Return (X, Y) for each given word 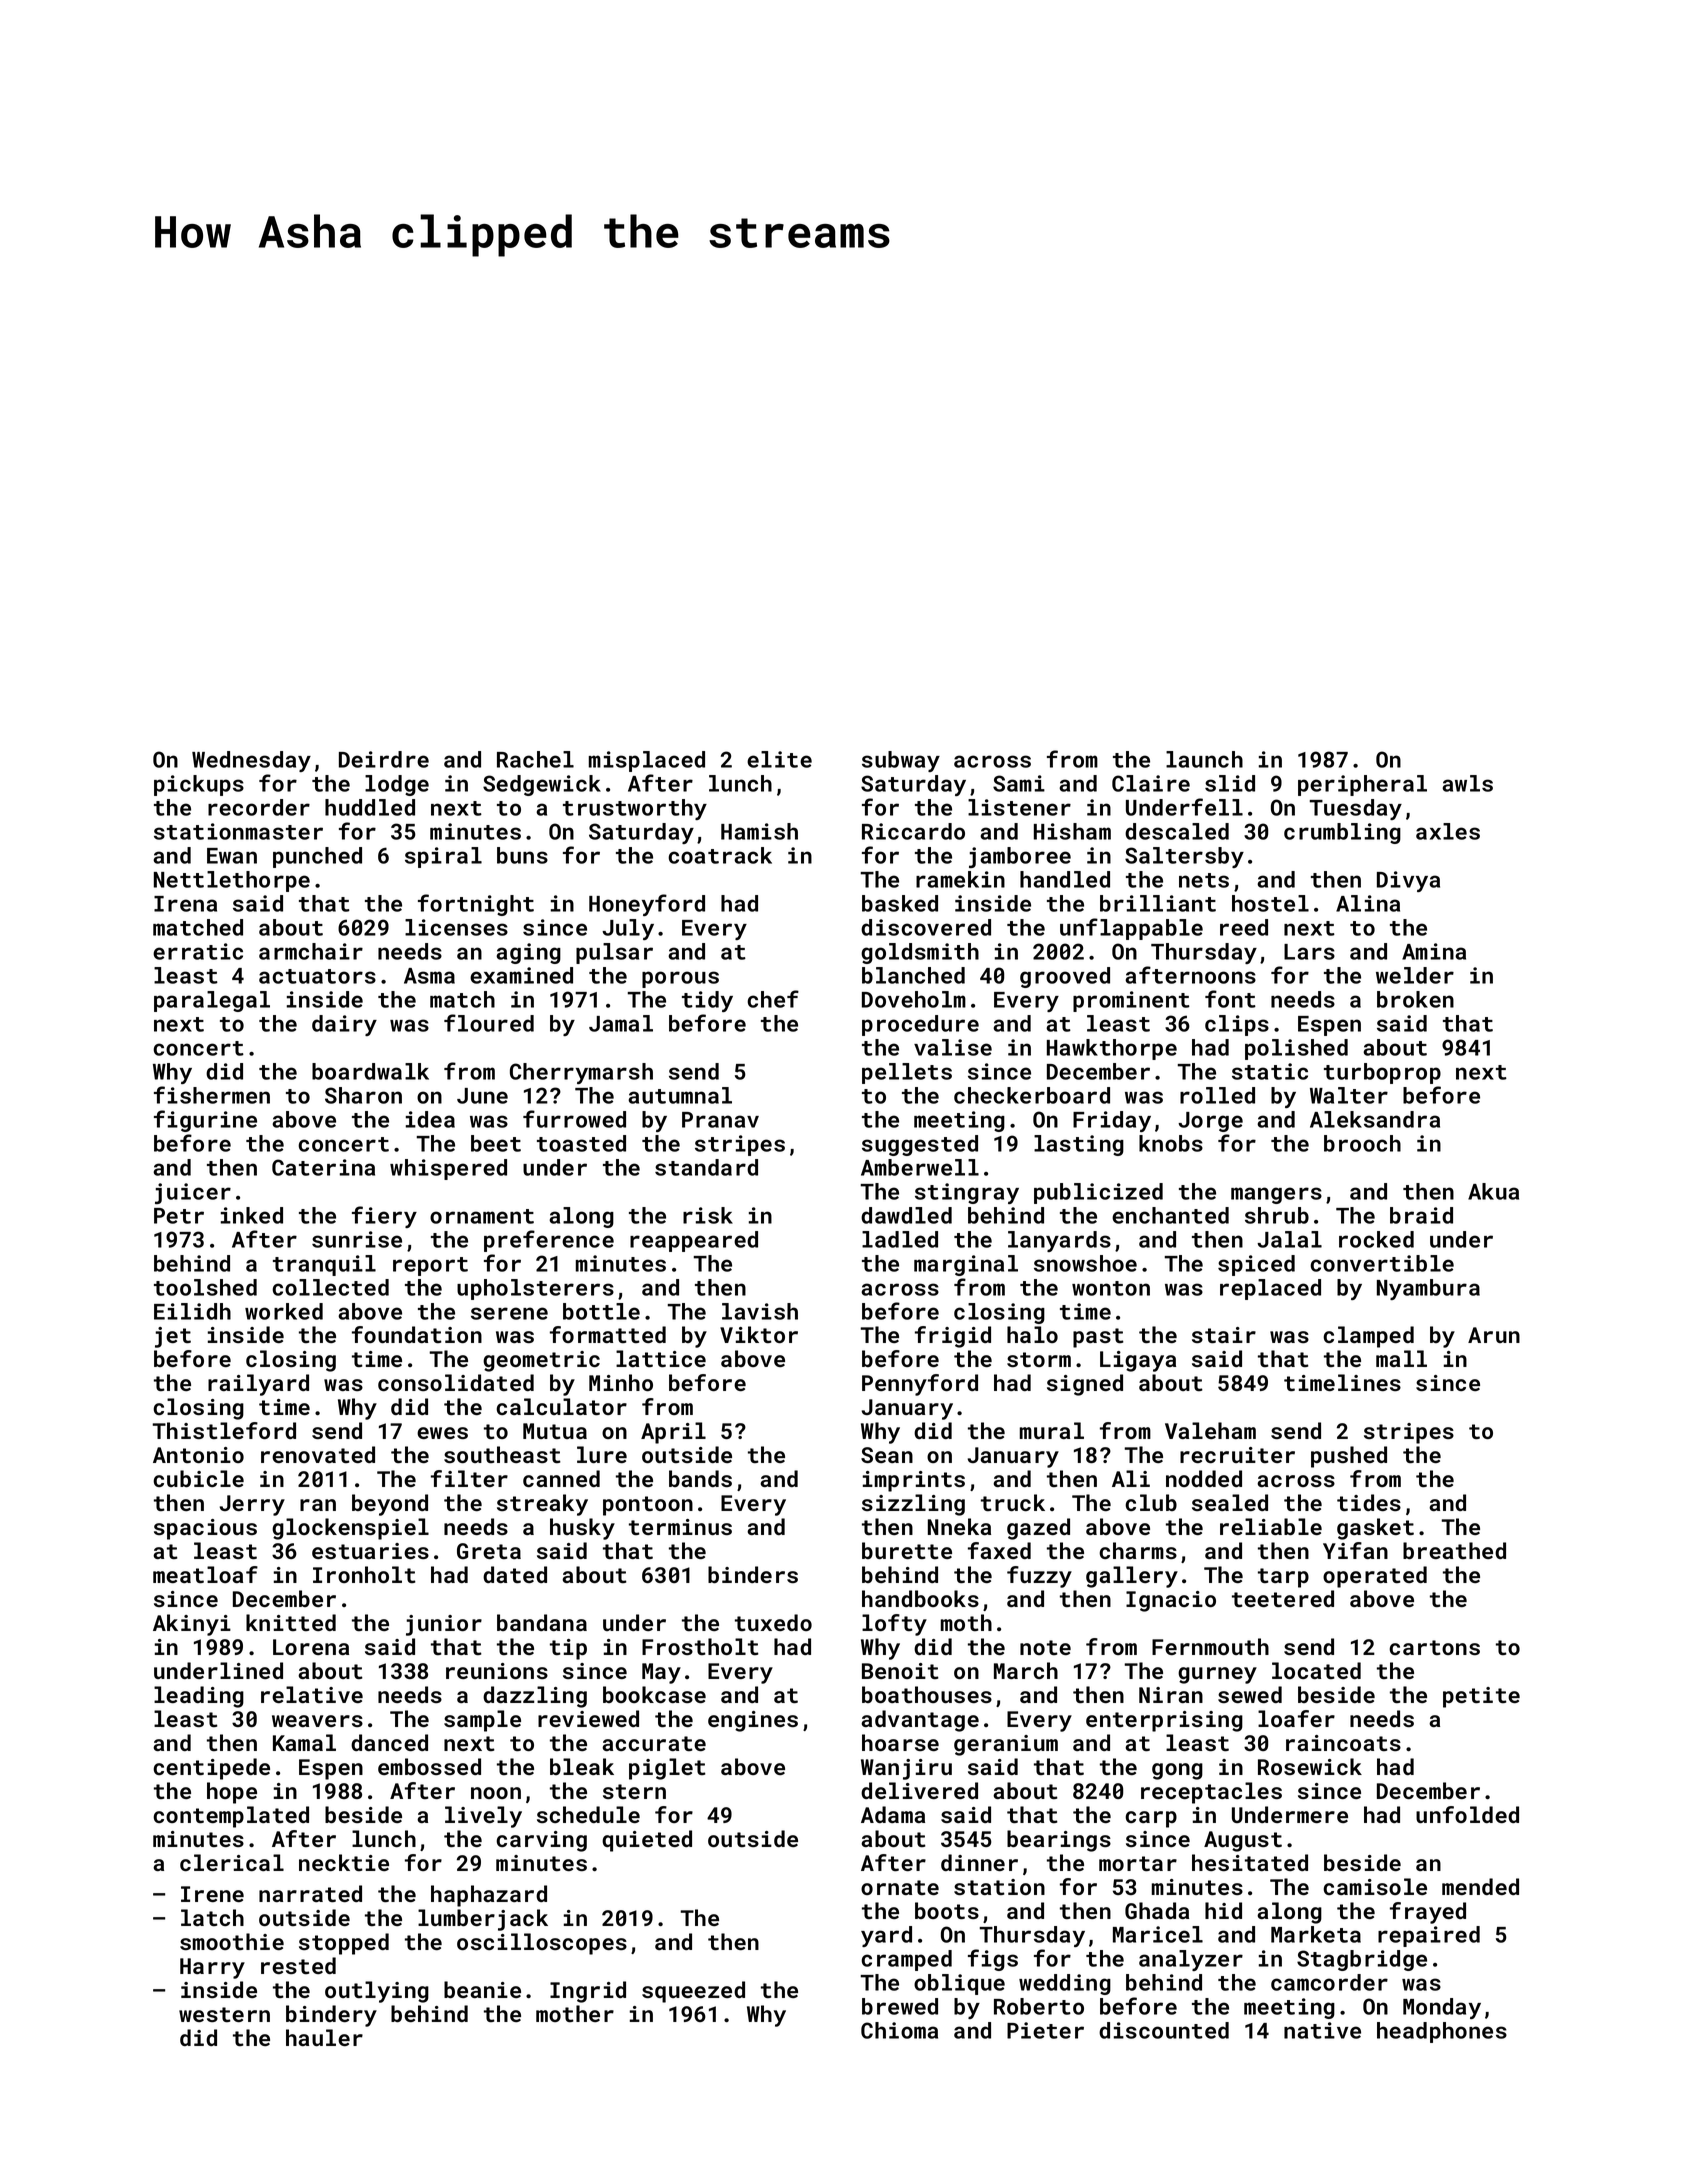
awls (1467, 783)
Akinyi (192, 1625)
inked (252, 1215)
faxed (999, 1550)
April (673, 1433)
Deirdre (384, 759)
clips (1237, 1025)
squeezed (693, 1992)
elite (779, 759)
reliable (1271, 1526)
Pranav (720, 1120)
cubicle (198, 1478)
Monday (1442, 2008)
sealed (1230, 1502)
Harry (212, 1968)
